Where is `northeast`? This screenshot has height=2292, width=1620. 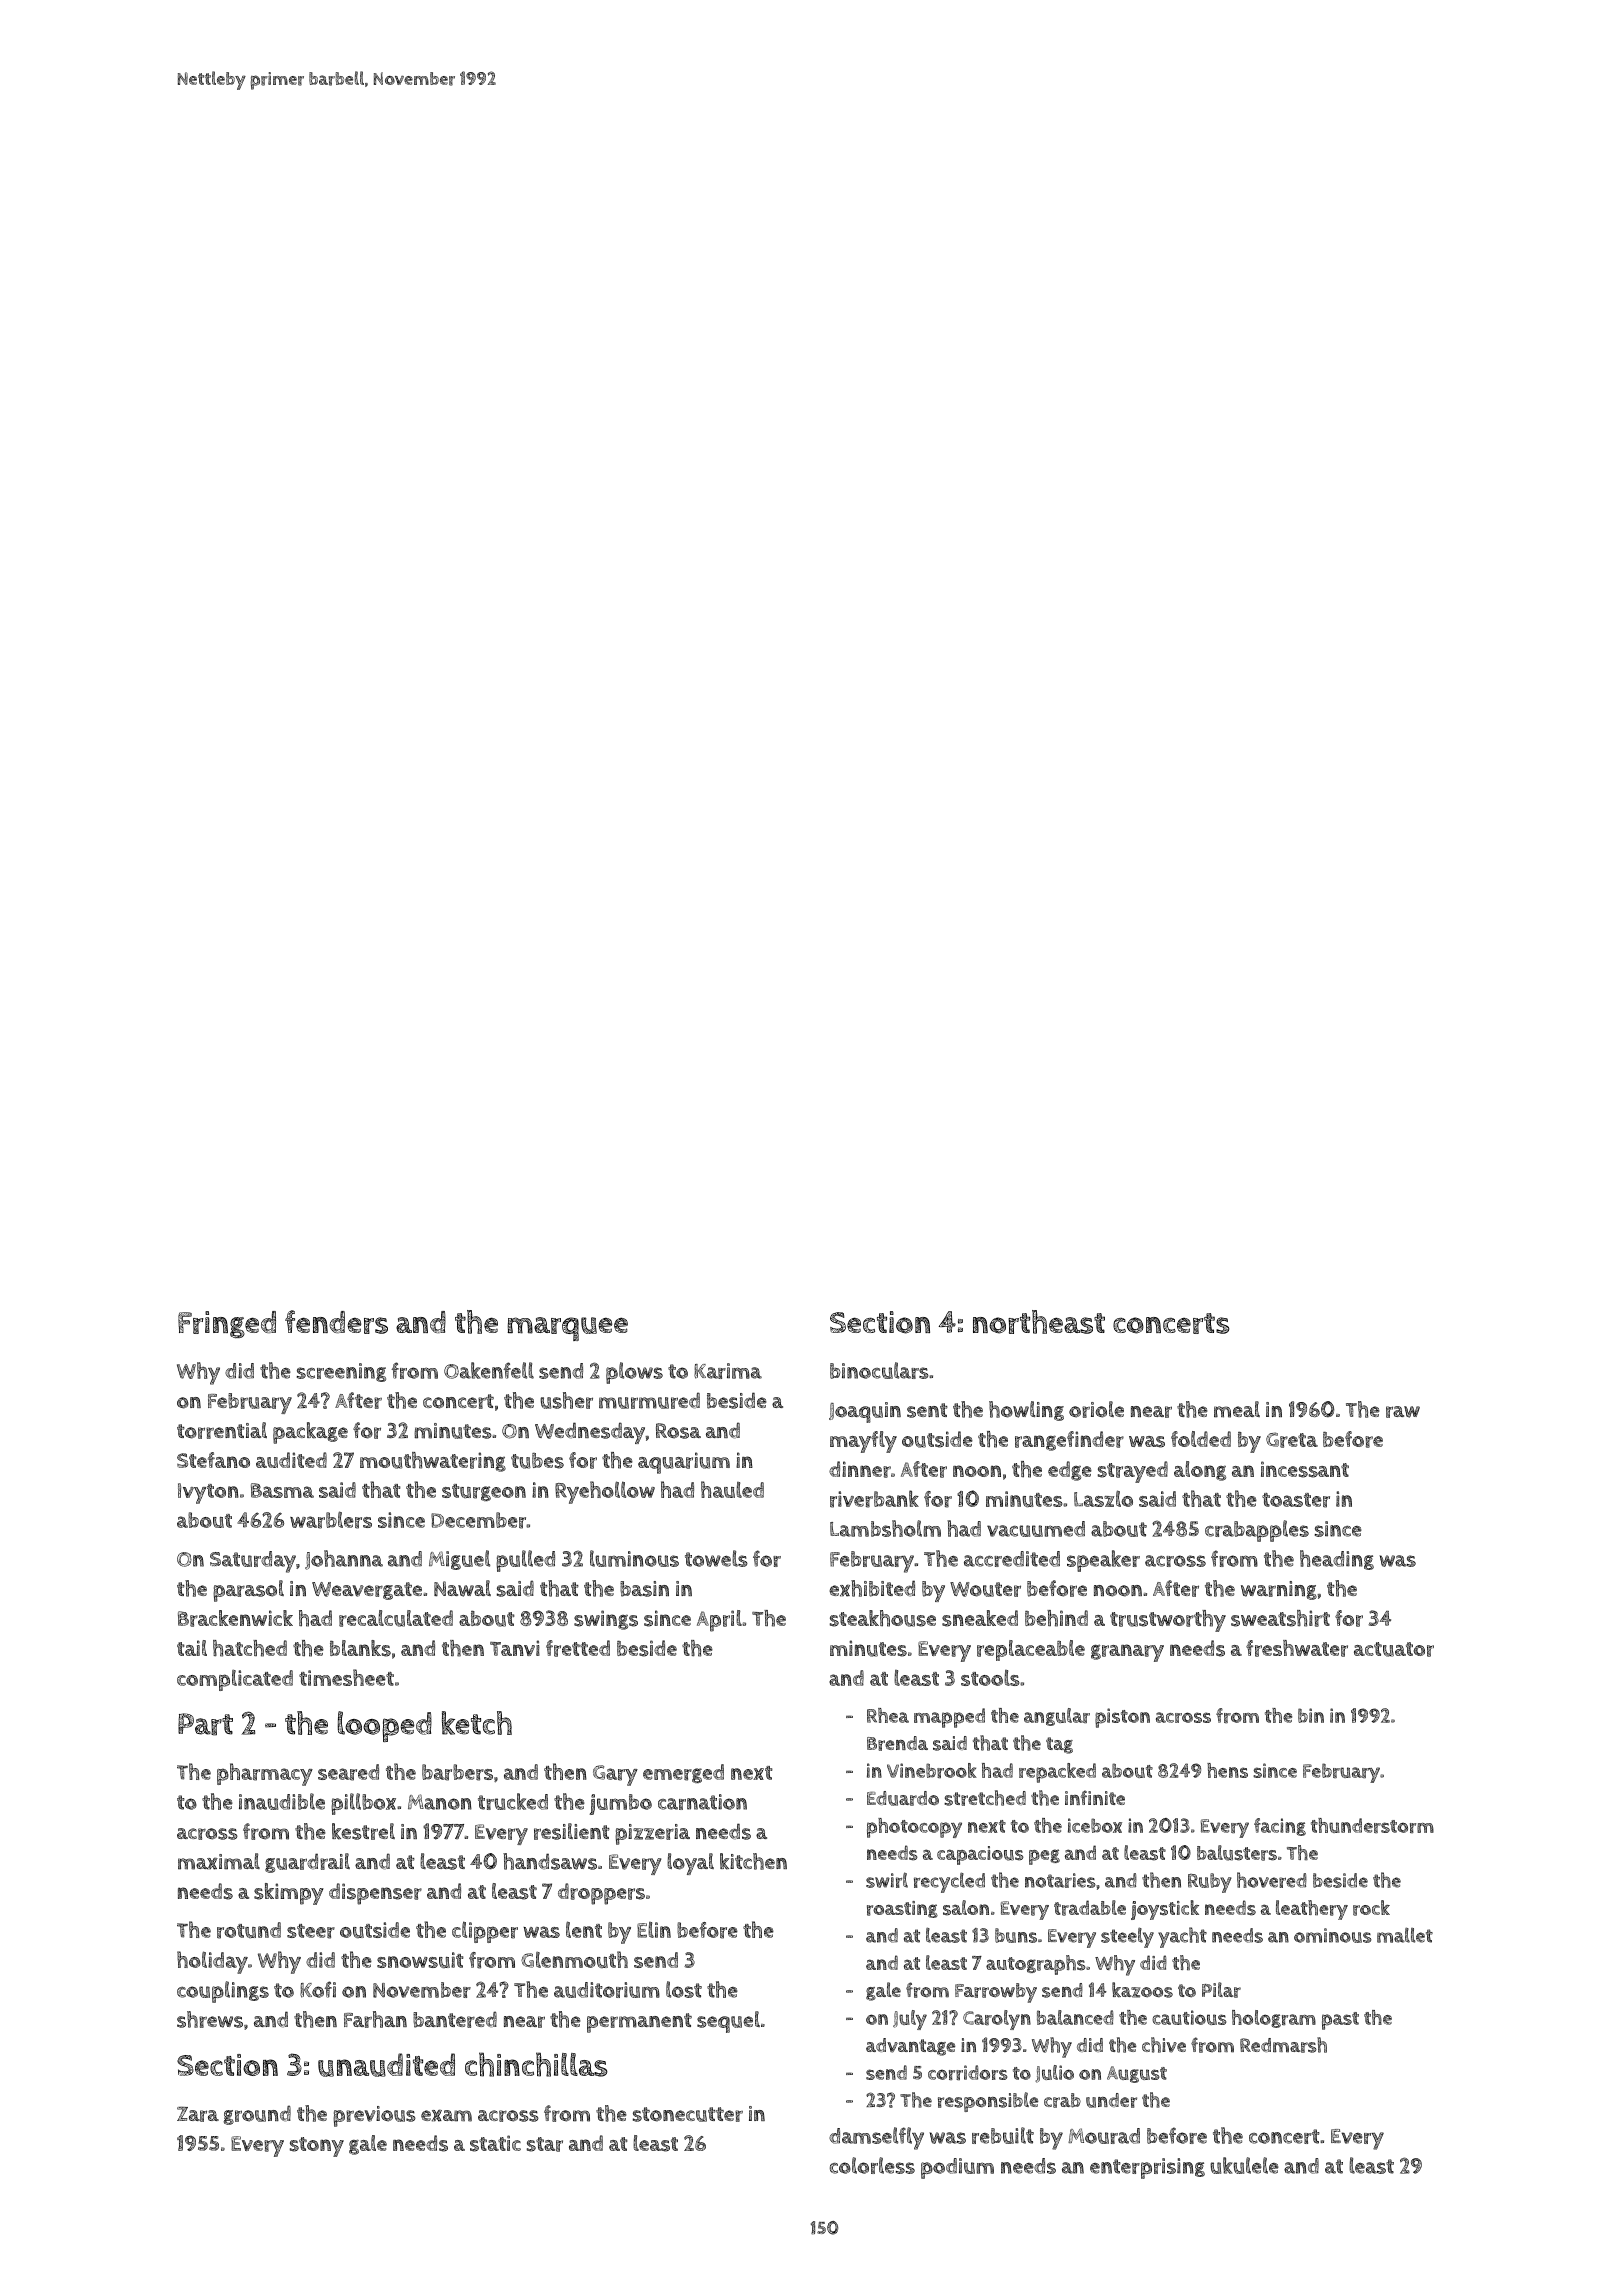
northeast is located at coordinates (1039, 1322).
